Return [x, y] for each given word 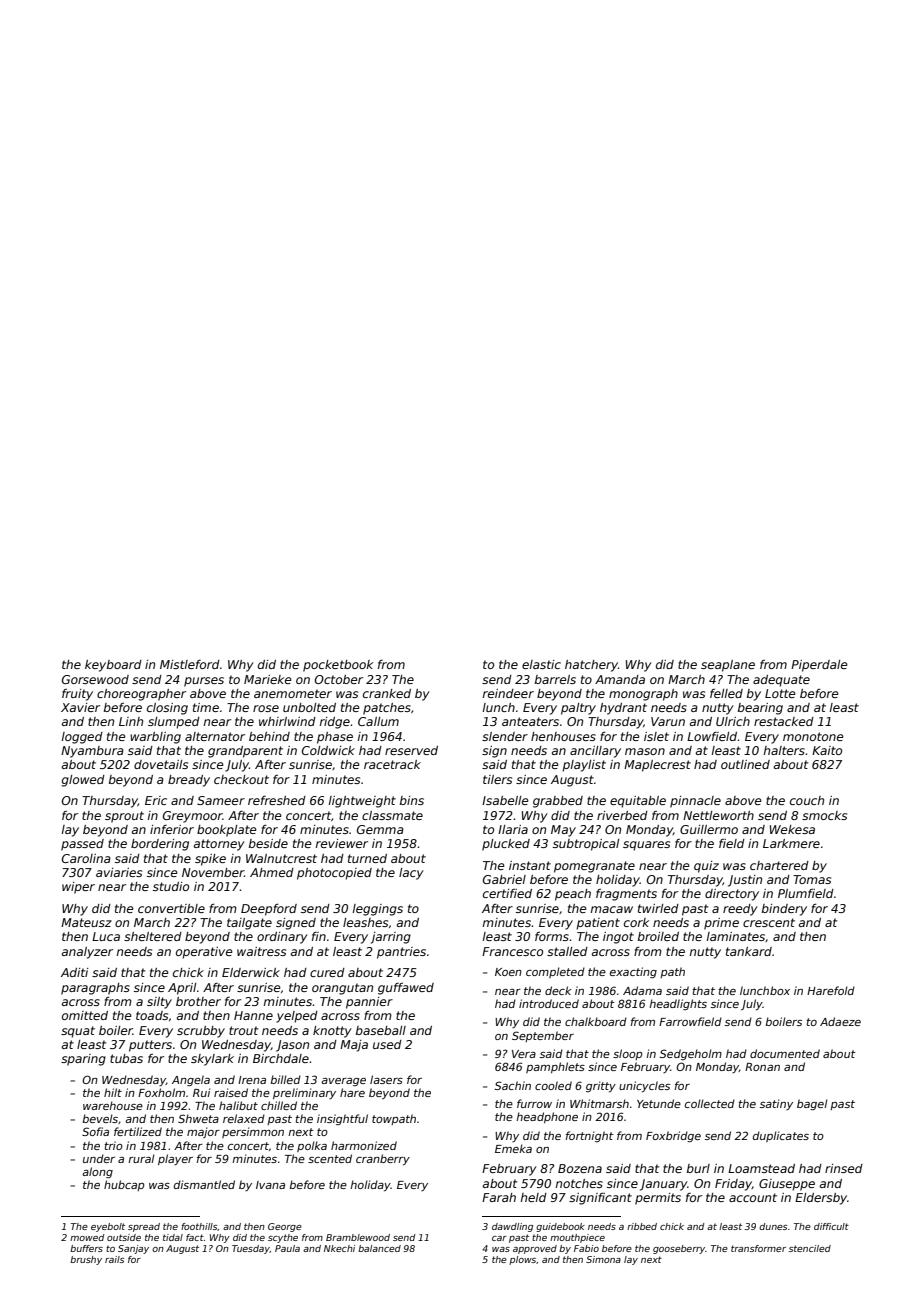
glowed [83, 781]
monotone [813, 736]
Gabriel [504, 879]
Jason [292, 1046]
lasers [386, 1079]
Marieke [268, 679]
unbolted [309, 707]
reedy [740, 910]
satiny [776, 1104]
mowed [87, 1237]
